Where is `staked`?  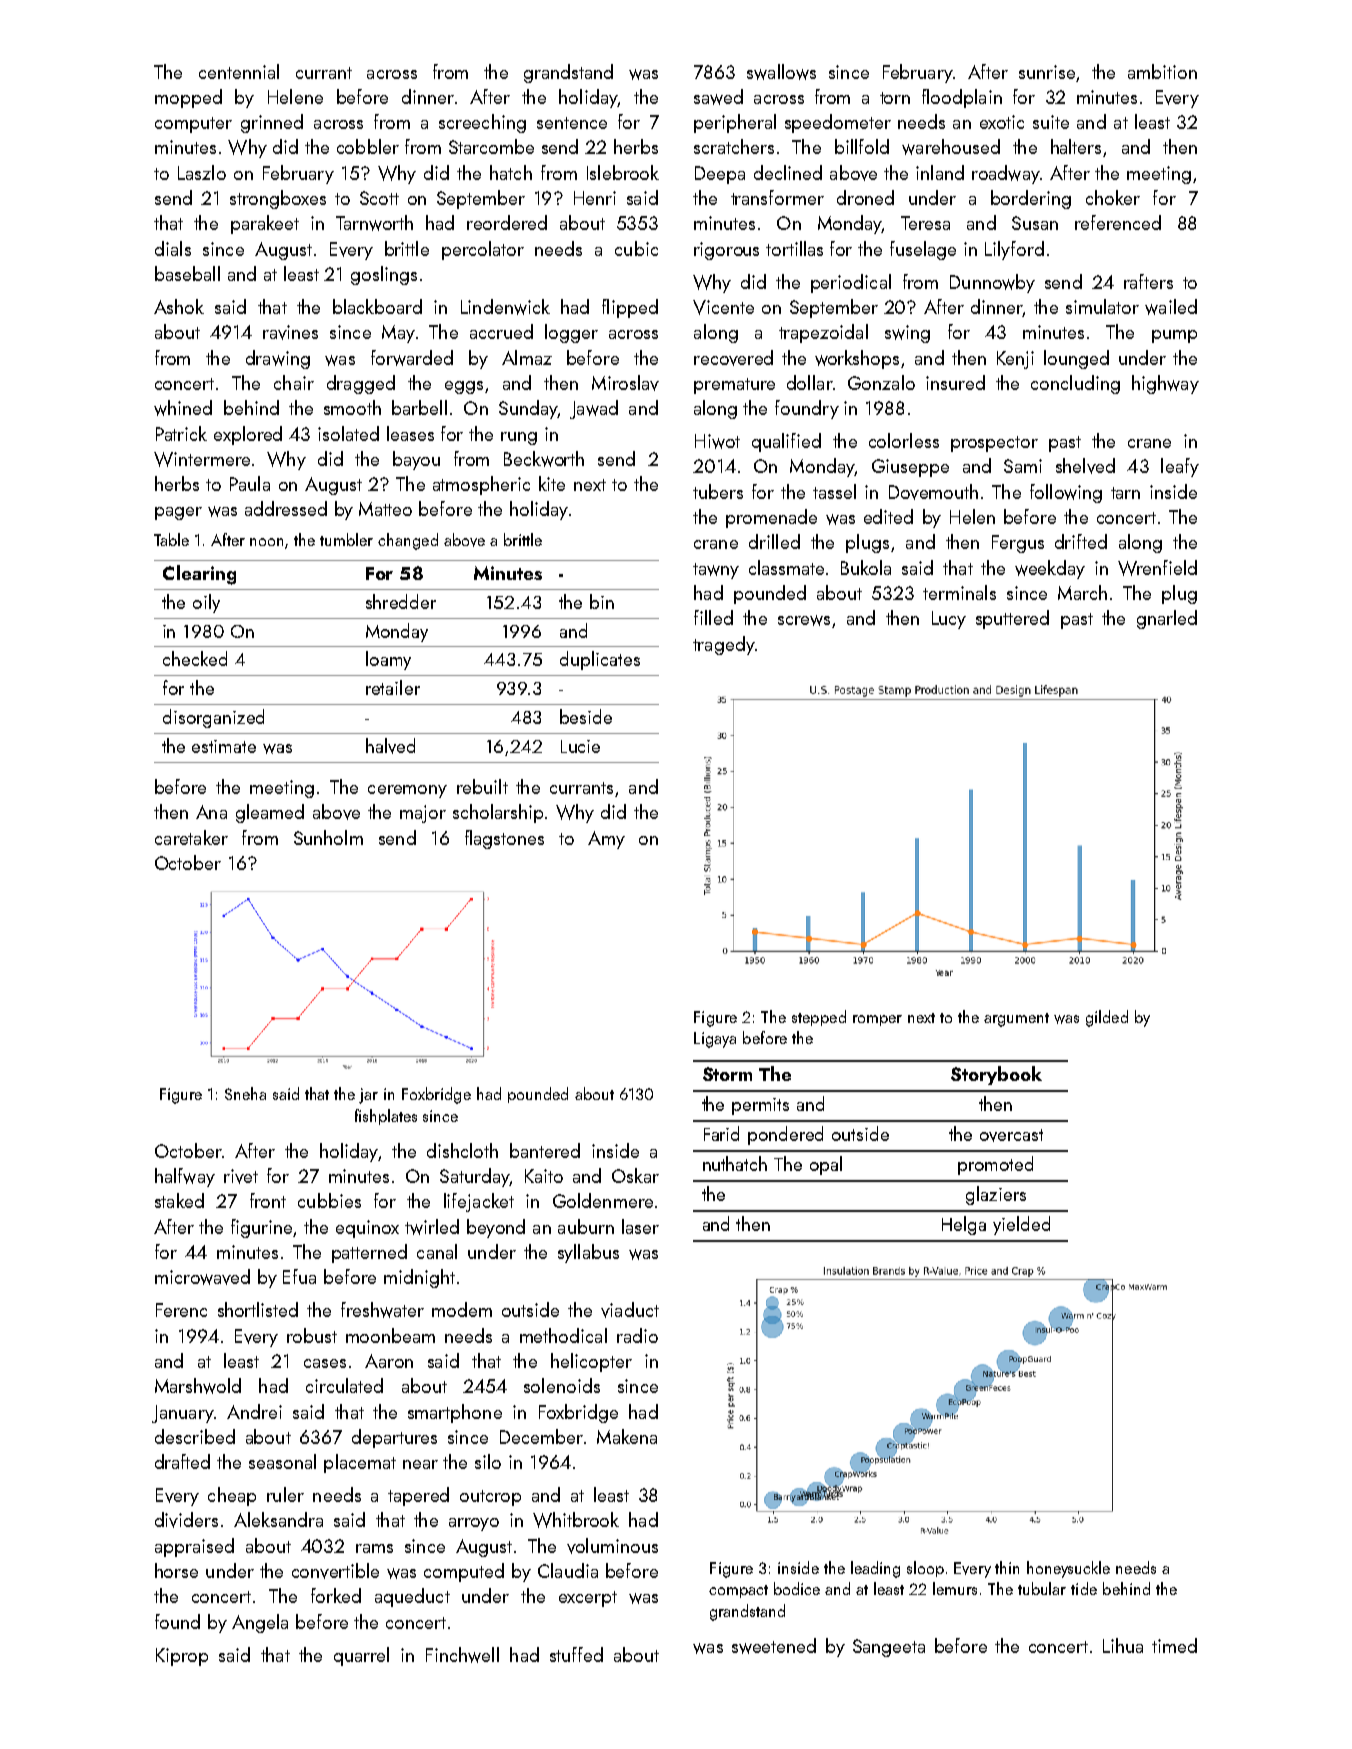 staked is located at coordinates (179, 1200).
